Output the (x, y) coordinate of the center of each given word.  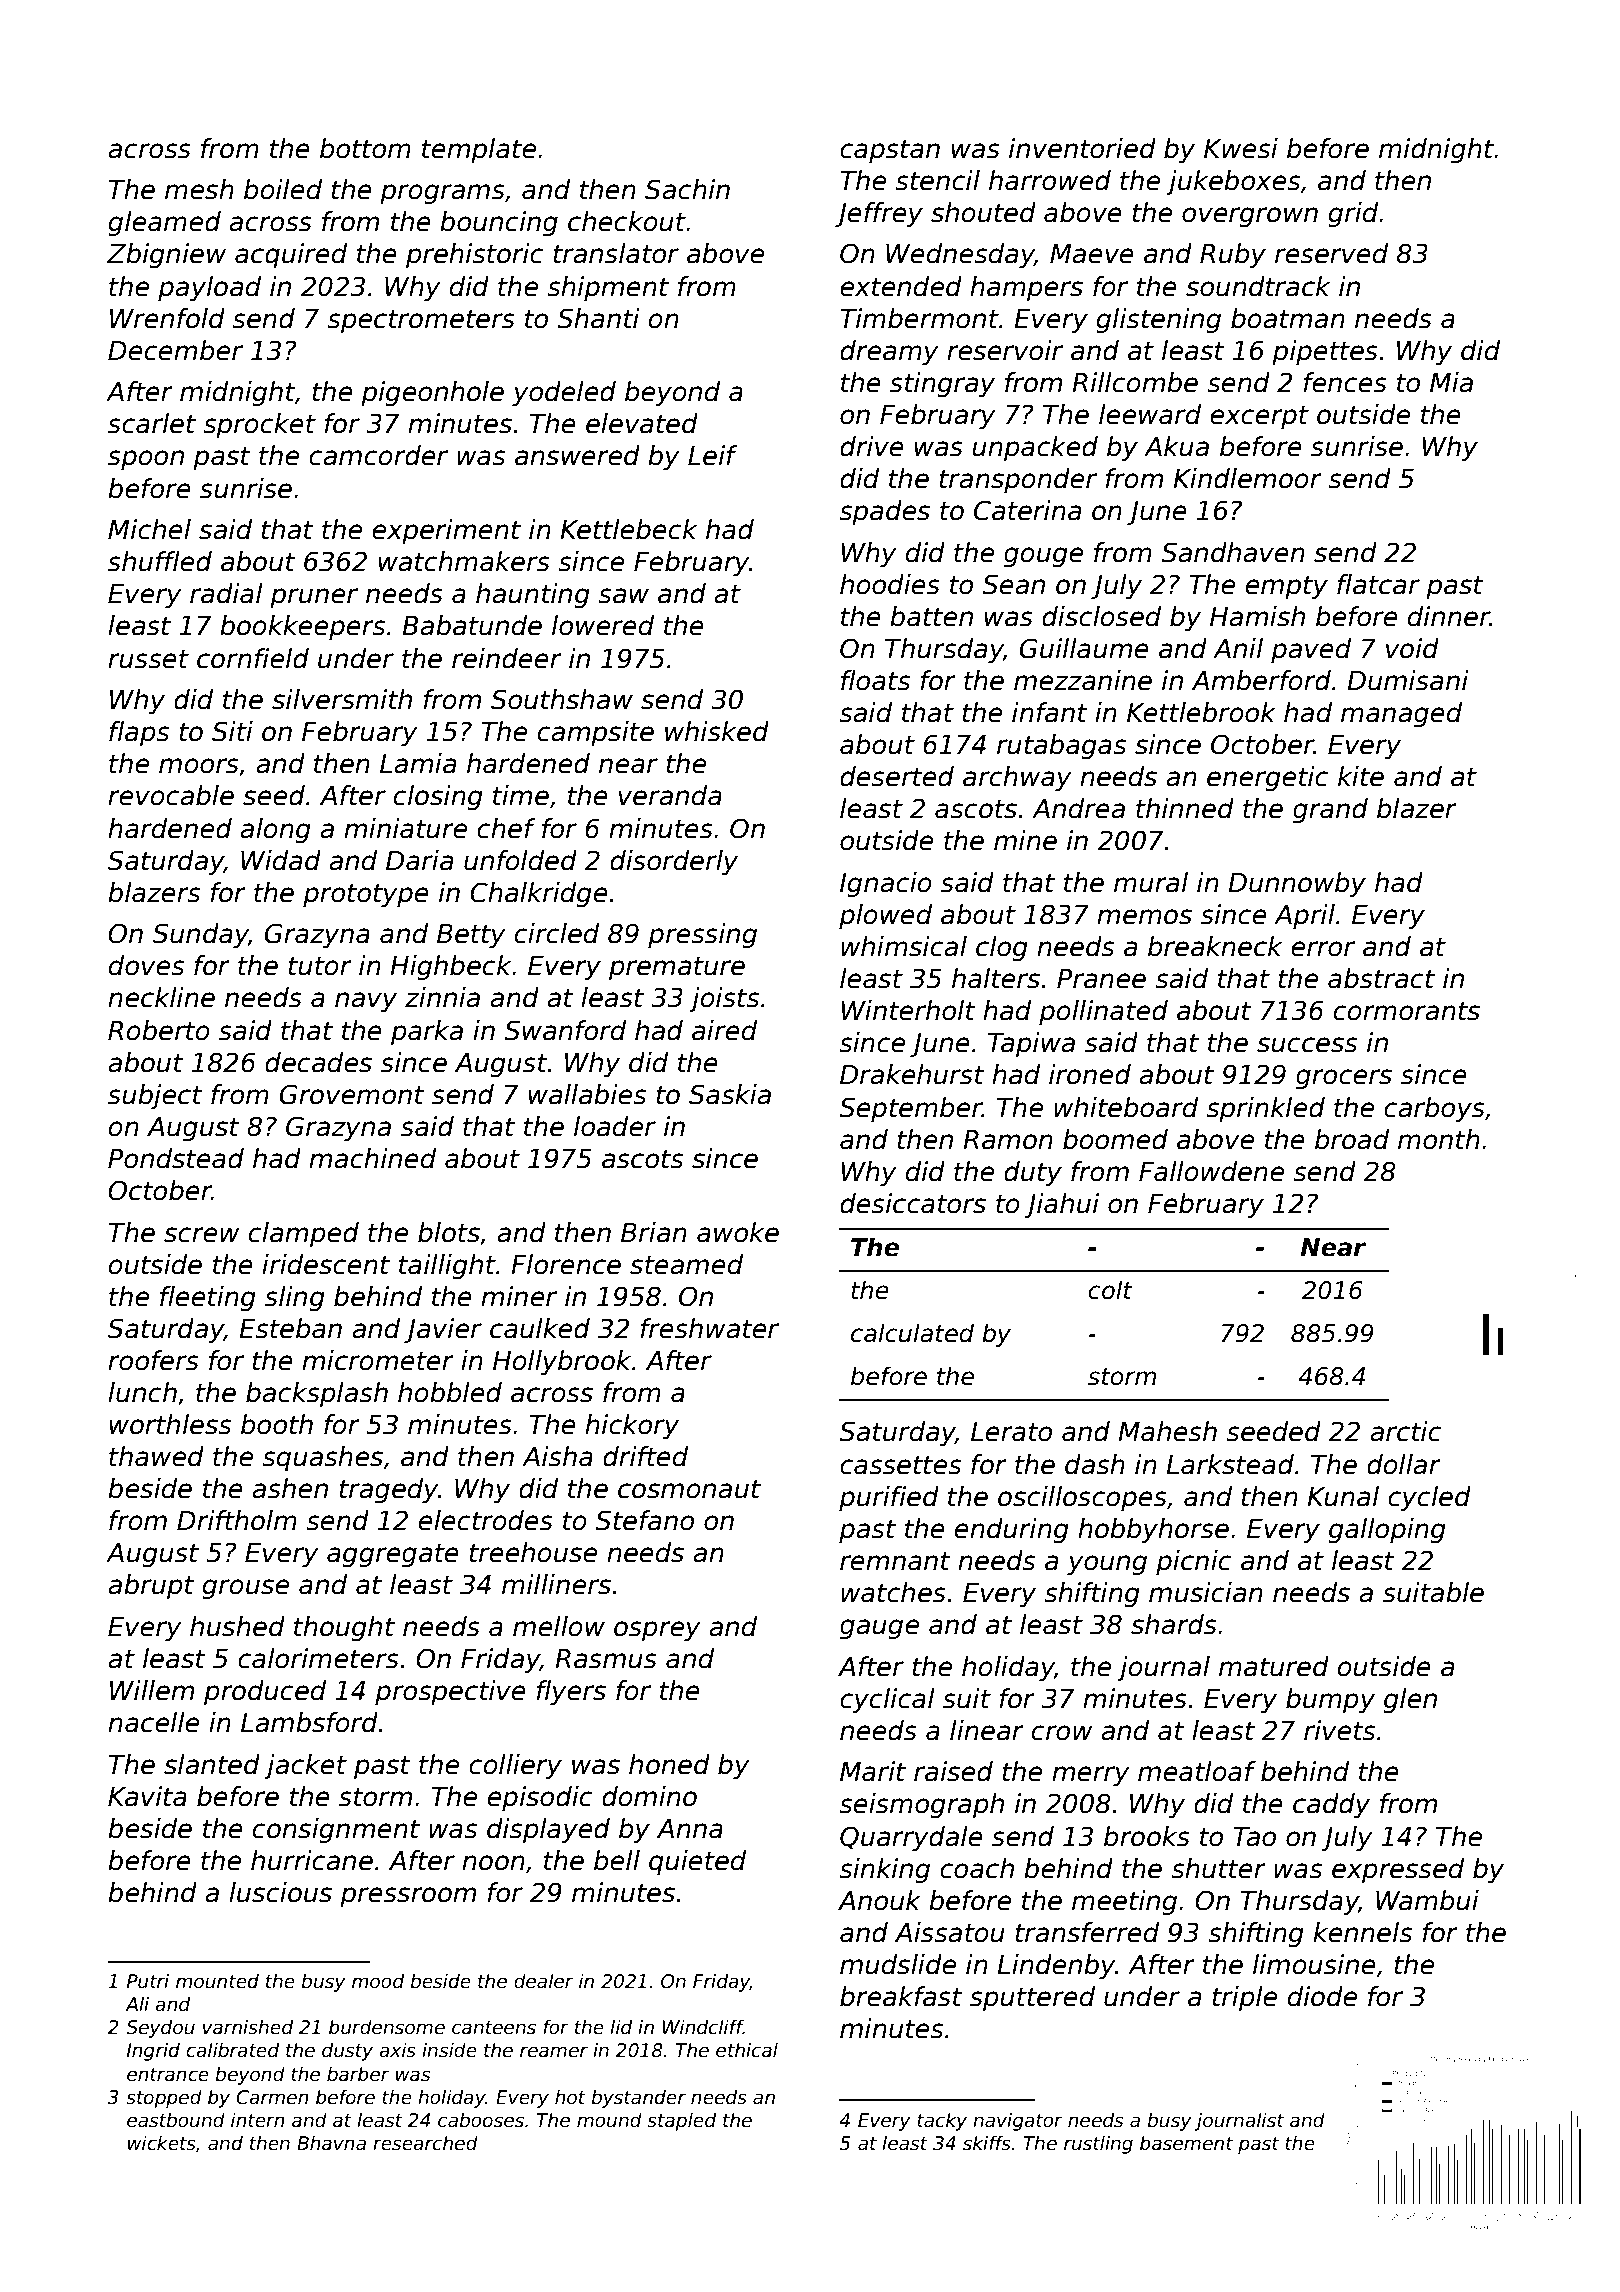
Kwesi (1241, 148)
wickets (162, 2143)
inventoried (1082, 148)
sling (295, 1299)
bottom (365, 148)
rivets (1339, 1730)
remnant (895, 1561)
